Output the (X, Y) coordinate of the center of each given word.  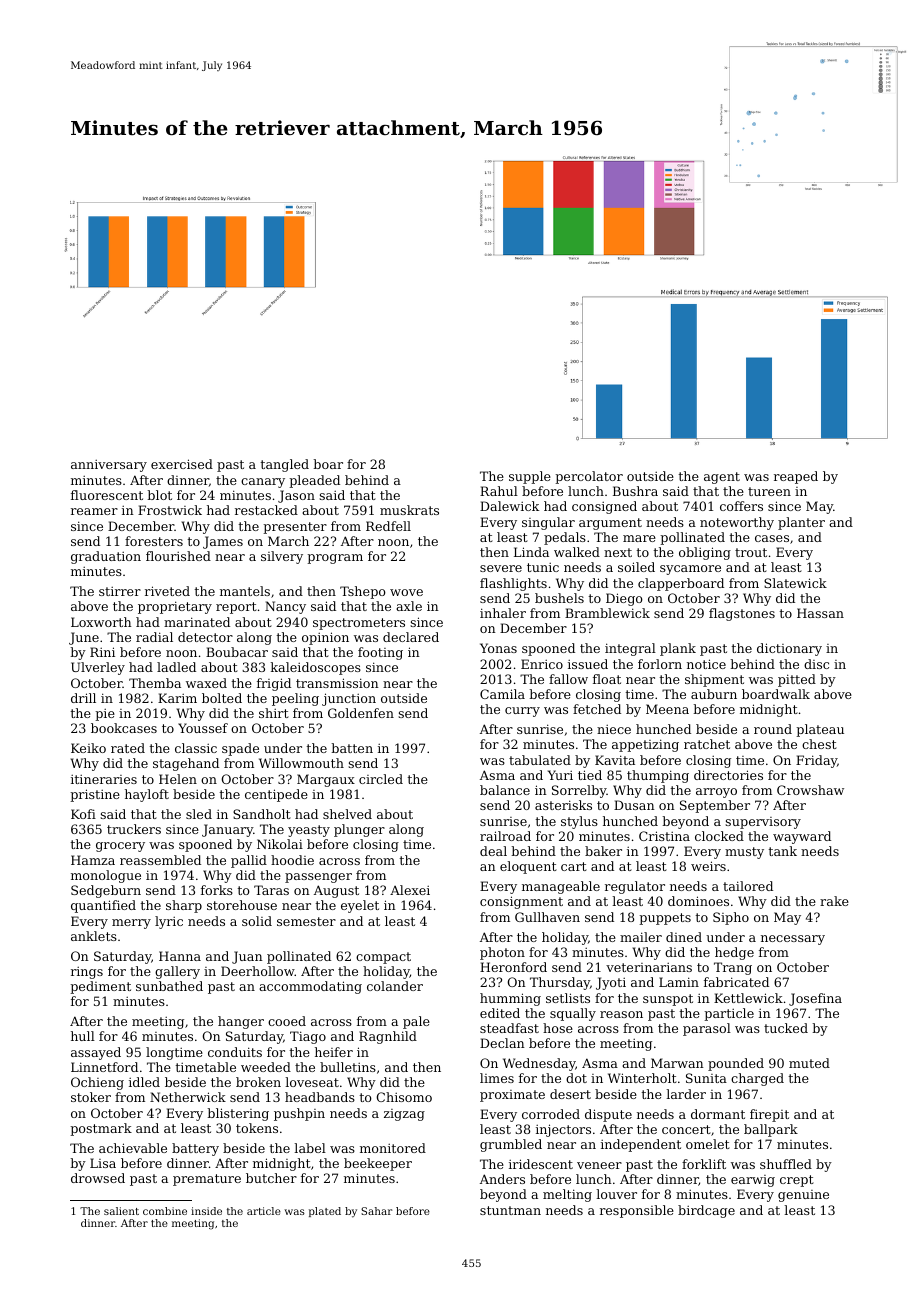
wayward (802, 837)
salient (121, 1211)
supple (530, 477)
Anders (502, 1179)
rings (87, 973)
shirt (274, 713)
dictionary (789, 649)
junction (349, 699)
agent (722, 478)
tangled (285, 465)
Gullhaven (547, 917)
